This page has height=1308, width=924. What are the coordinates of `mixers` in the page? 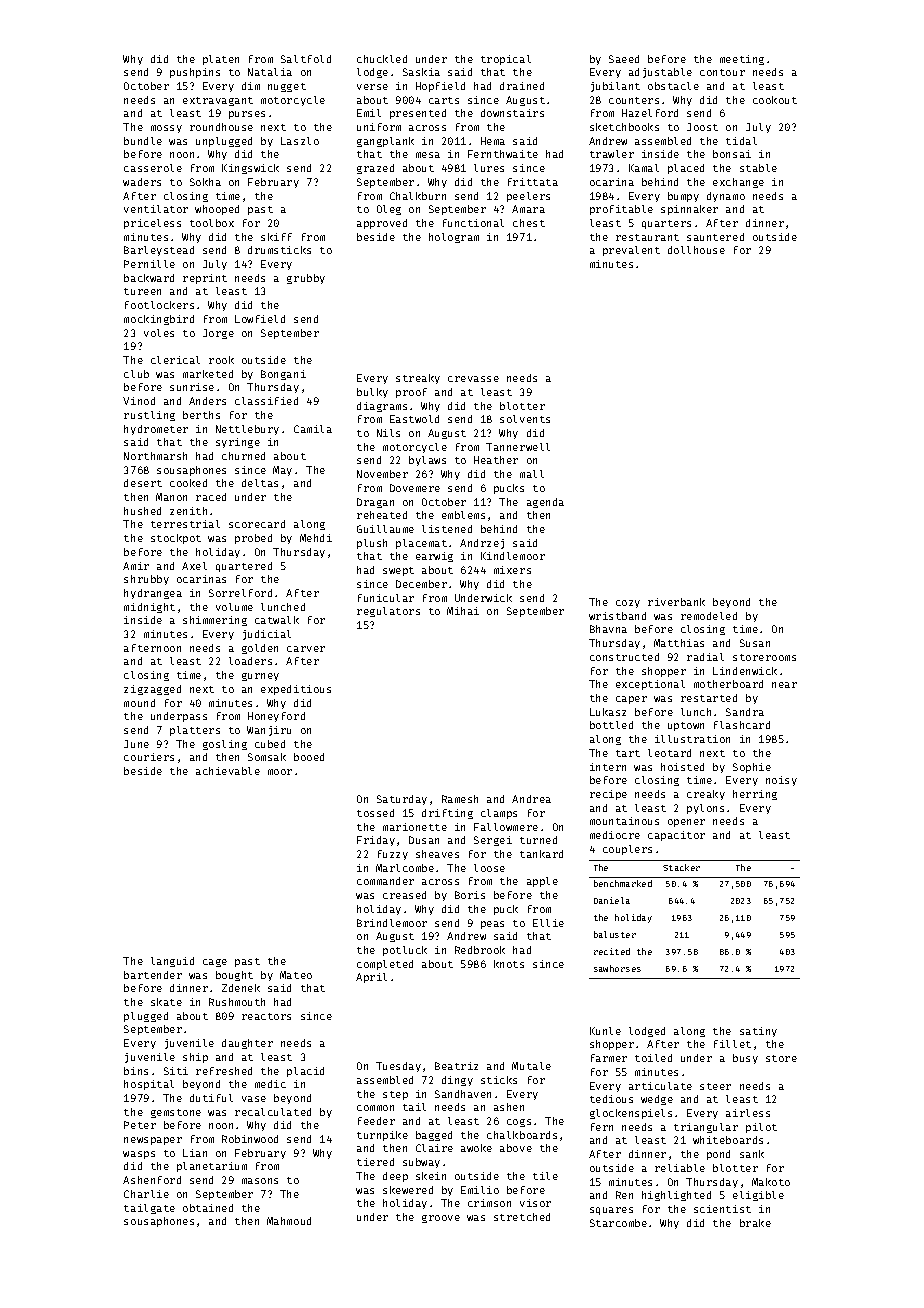 It's located at (512, 570).
